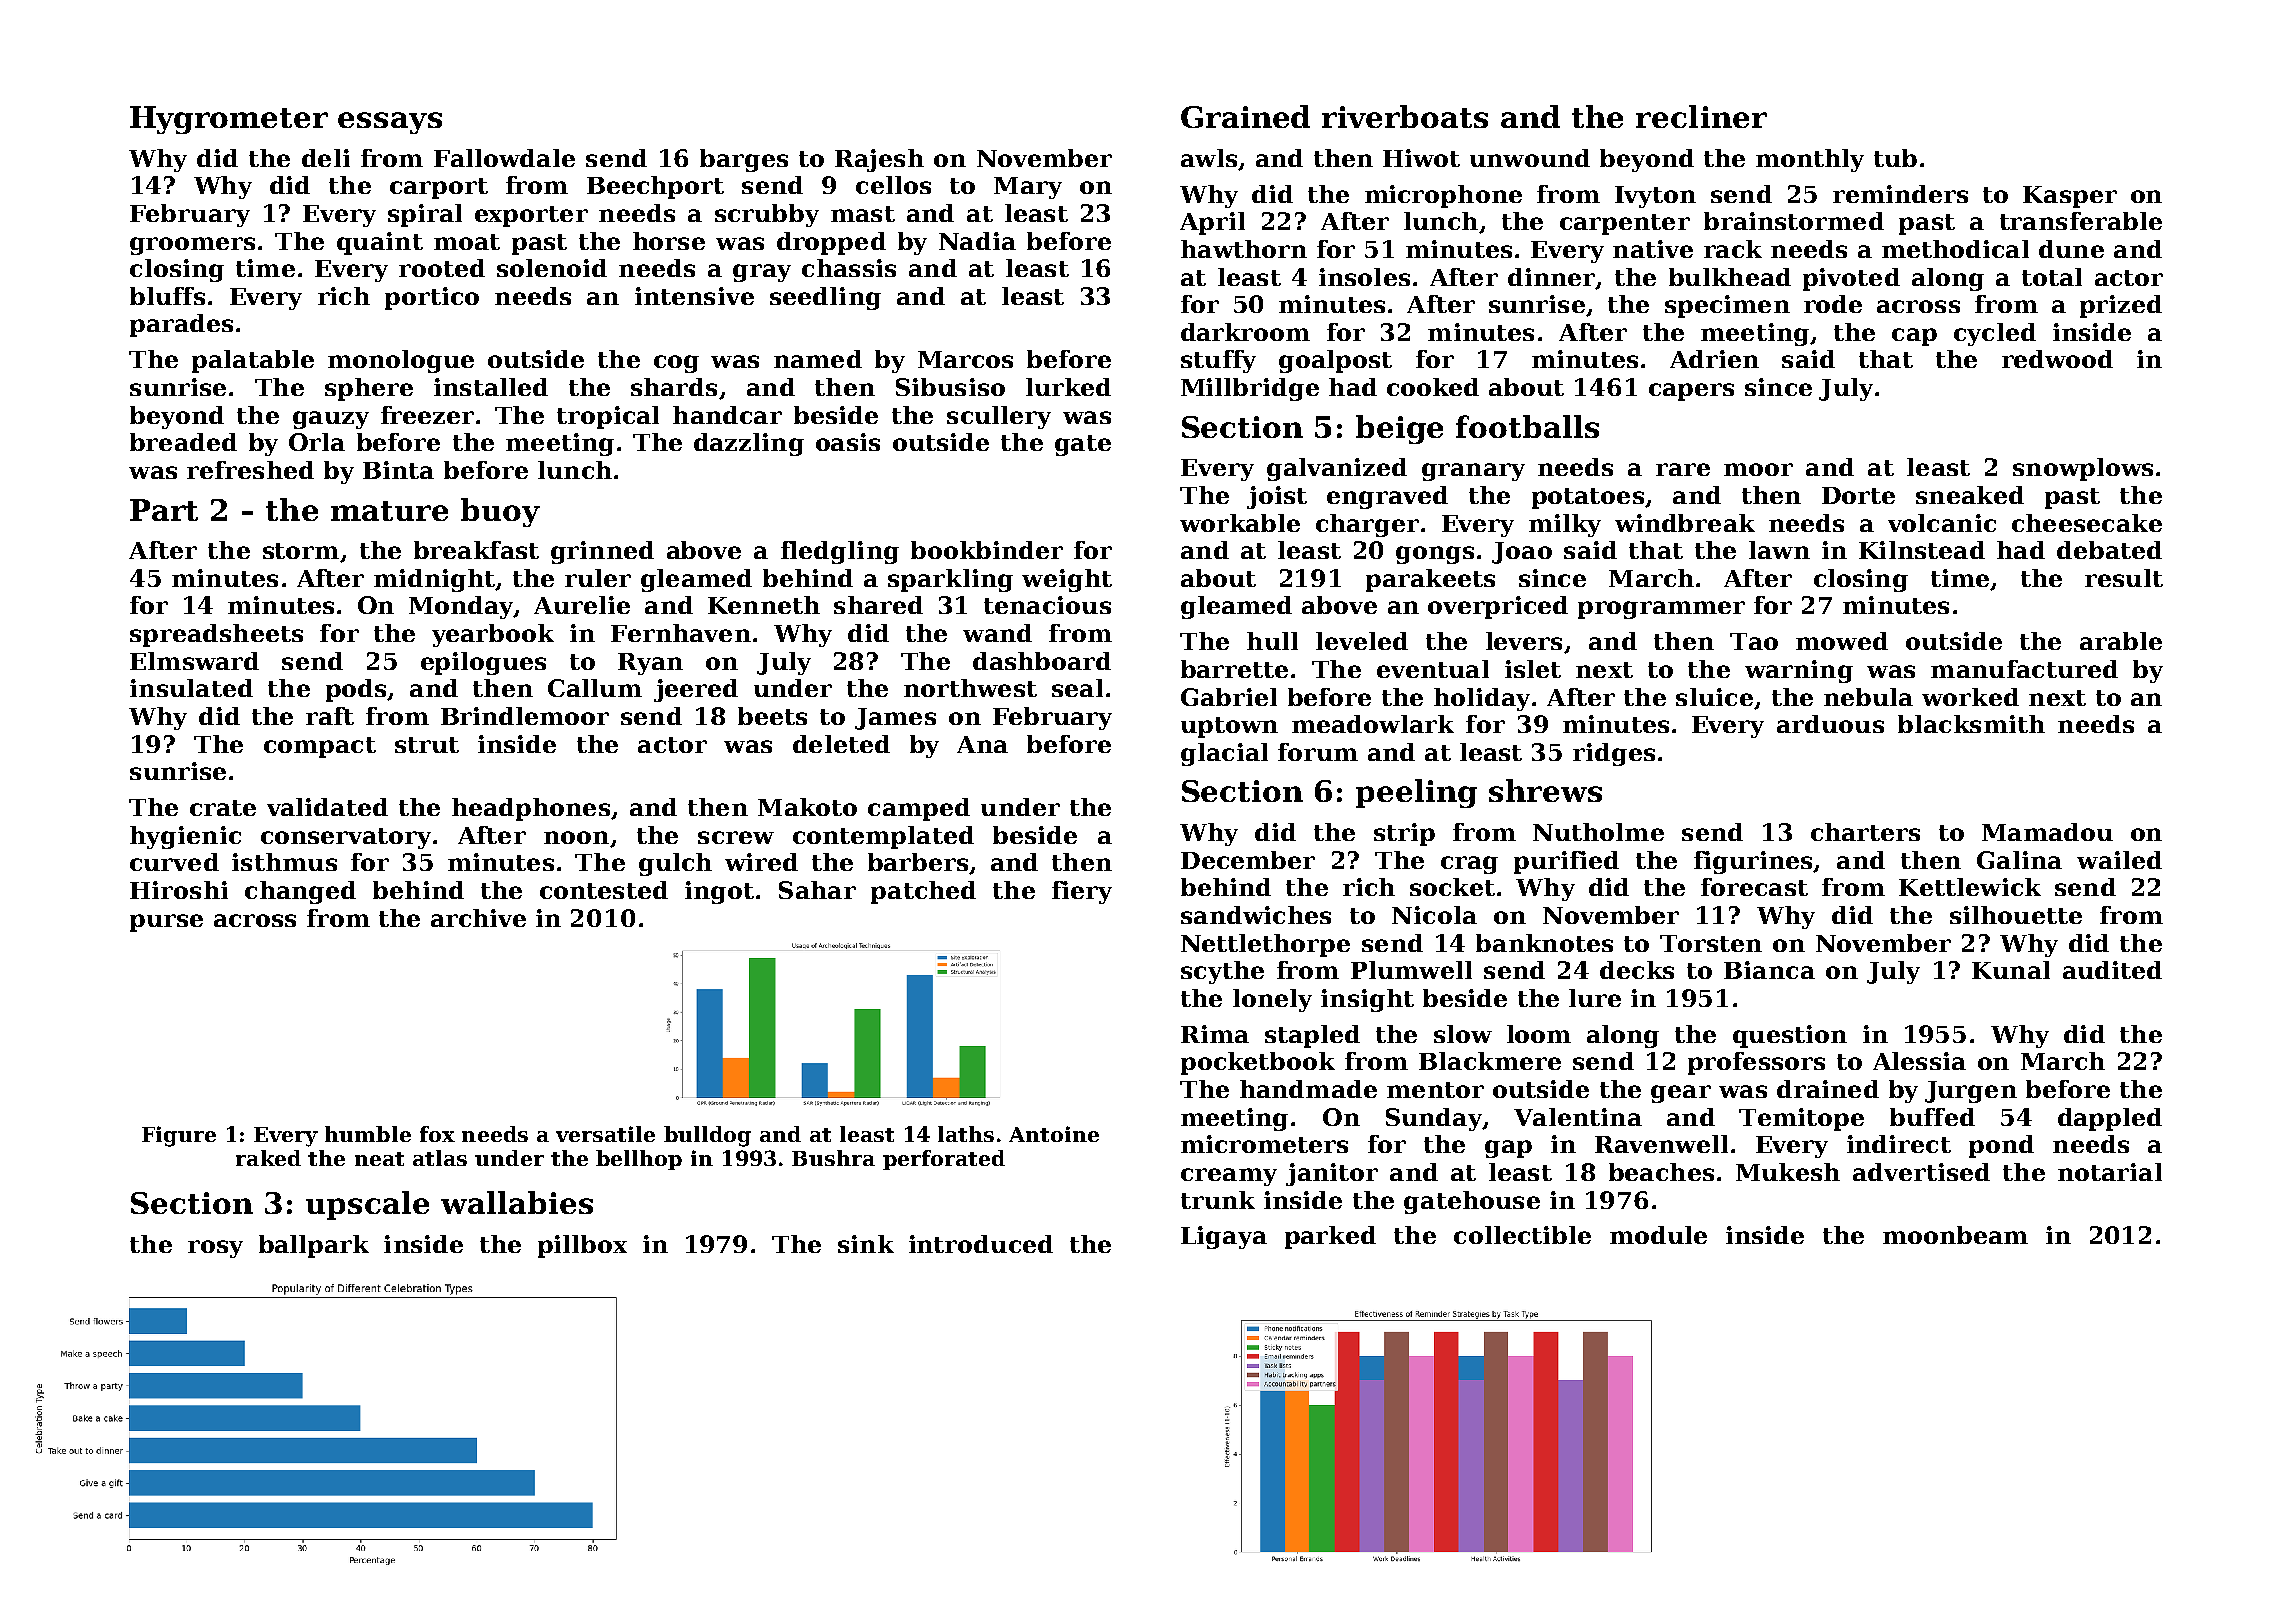  I want to click on essays, so click(390, 123).
